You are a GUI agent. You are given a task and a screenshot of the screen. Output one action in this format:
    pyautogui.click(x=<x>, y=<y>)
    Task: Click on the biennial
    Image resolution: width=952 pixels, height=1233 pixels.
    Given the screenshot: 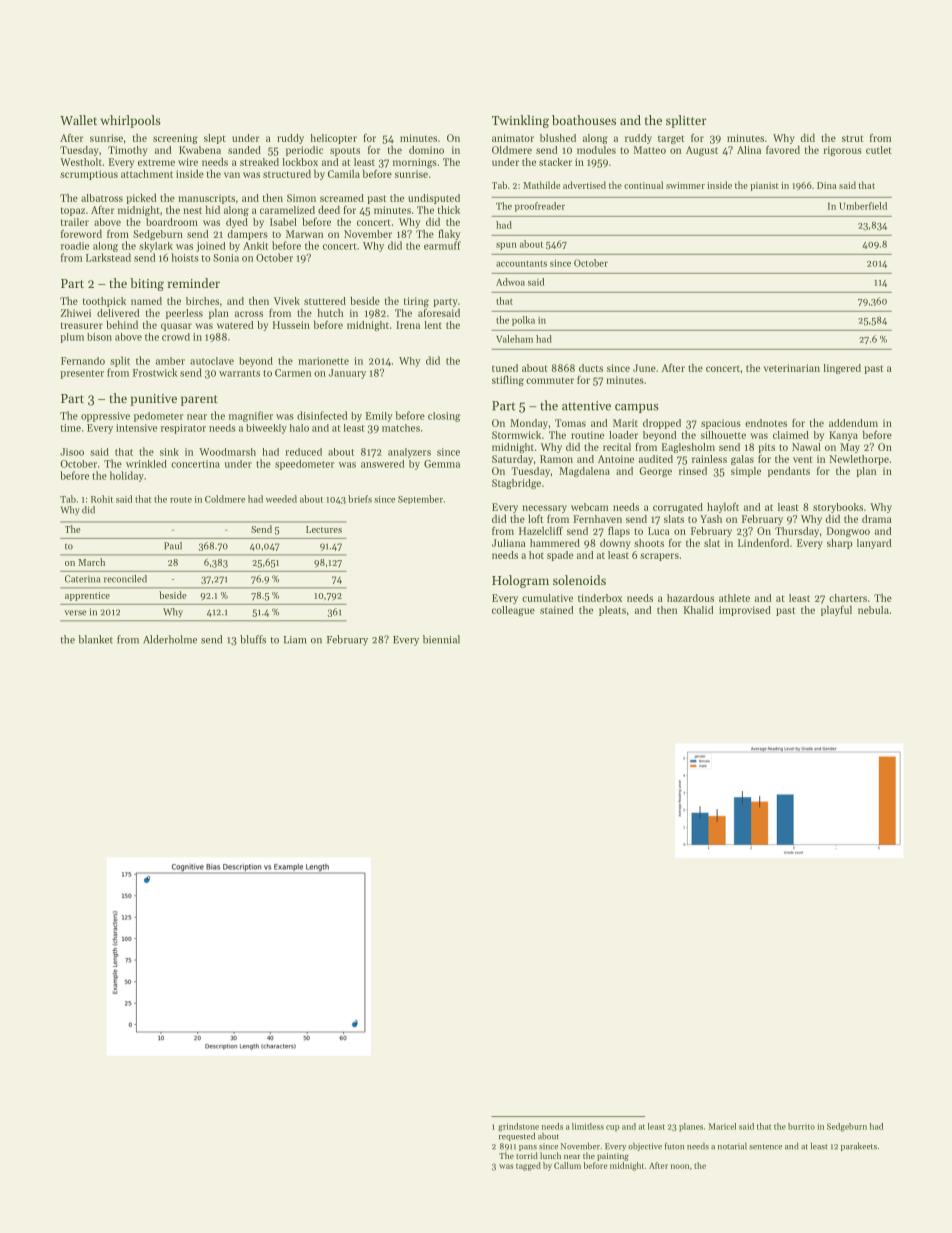 What is the action you would take?
    pyautogui.click(x=441, y=639)
